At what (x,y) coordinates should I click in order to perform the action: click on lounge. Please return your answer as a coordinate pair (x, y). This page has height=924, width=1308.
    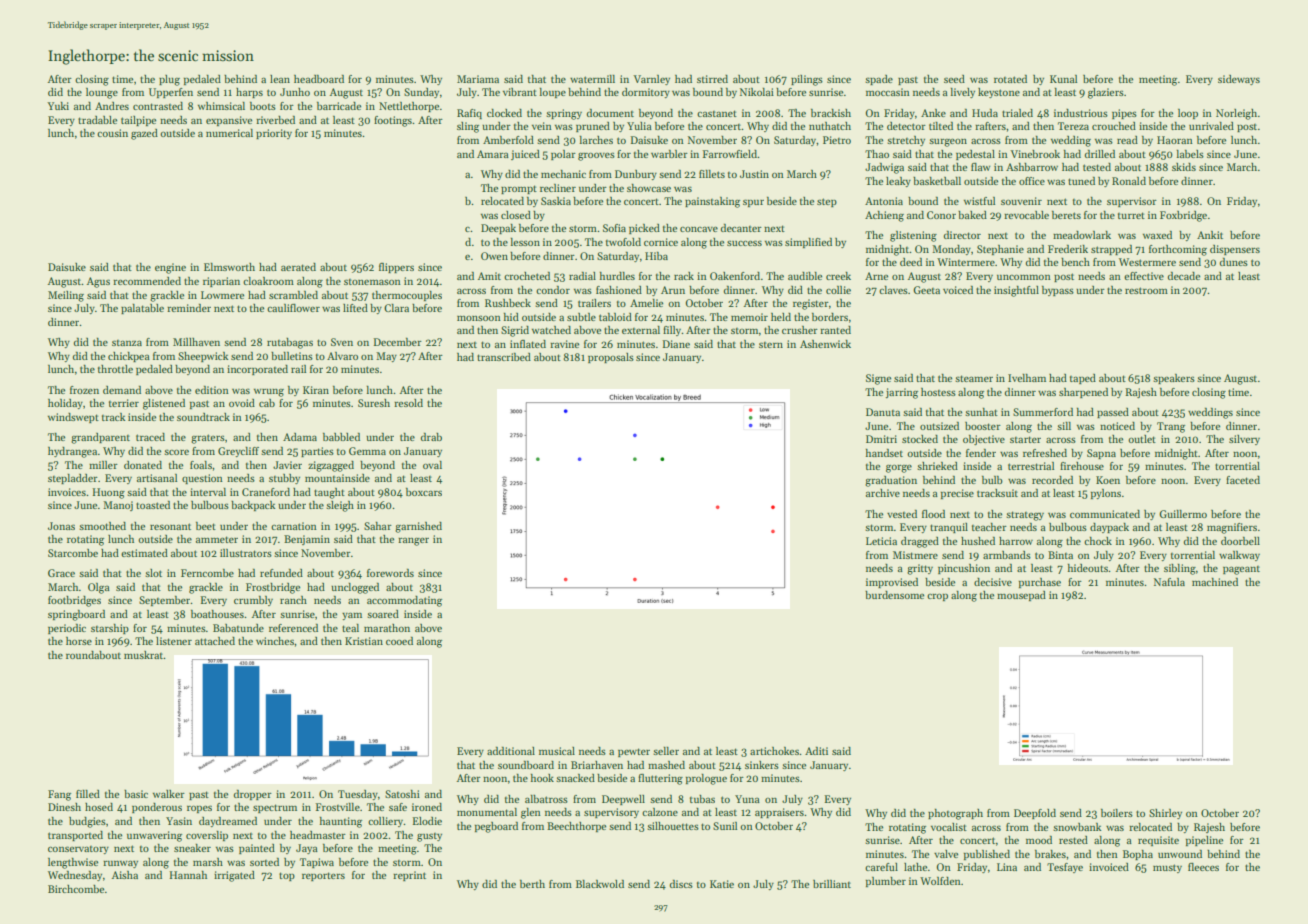
    Looking at the image, I should click on (102, 93).
